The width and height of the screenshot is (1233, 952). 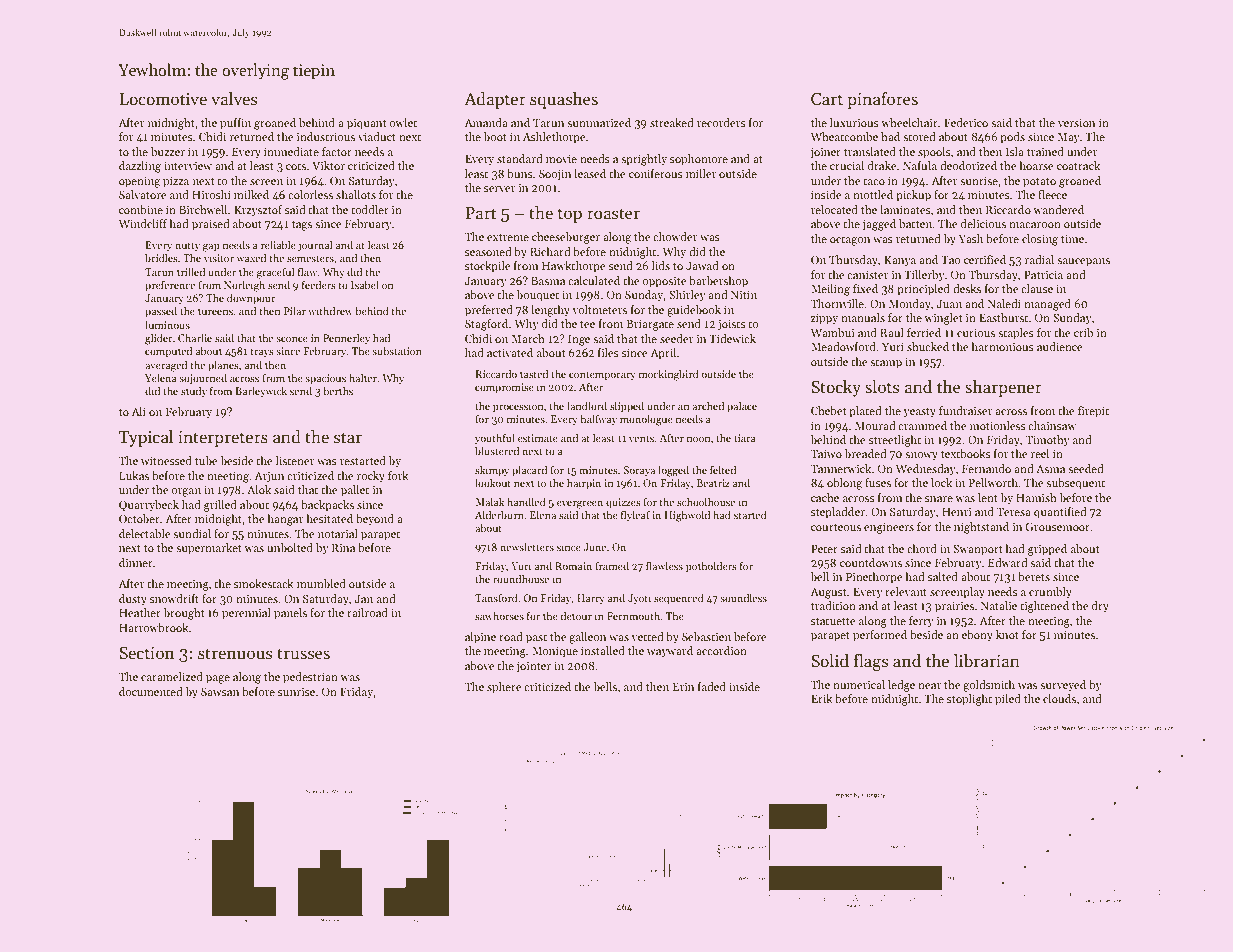 What do you see at coordinates (954, 607) in the screenshot?
I see `prairies` at bounding box center [954, 607].
